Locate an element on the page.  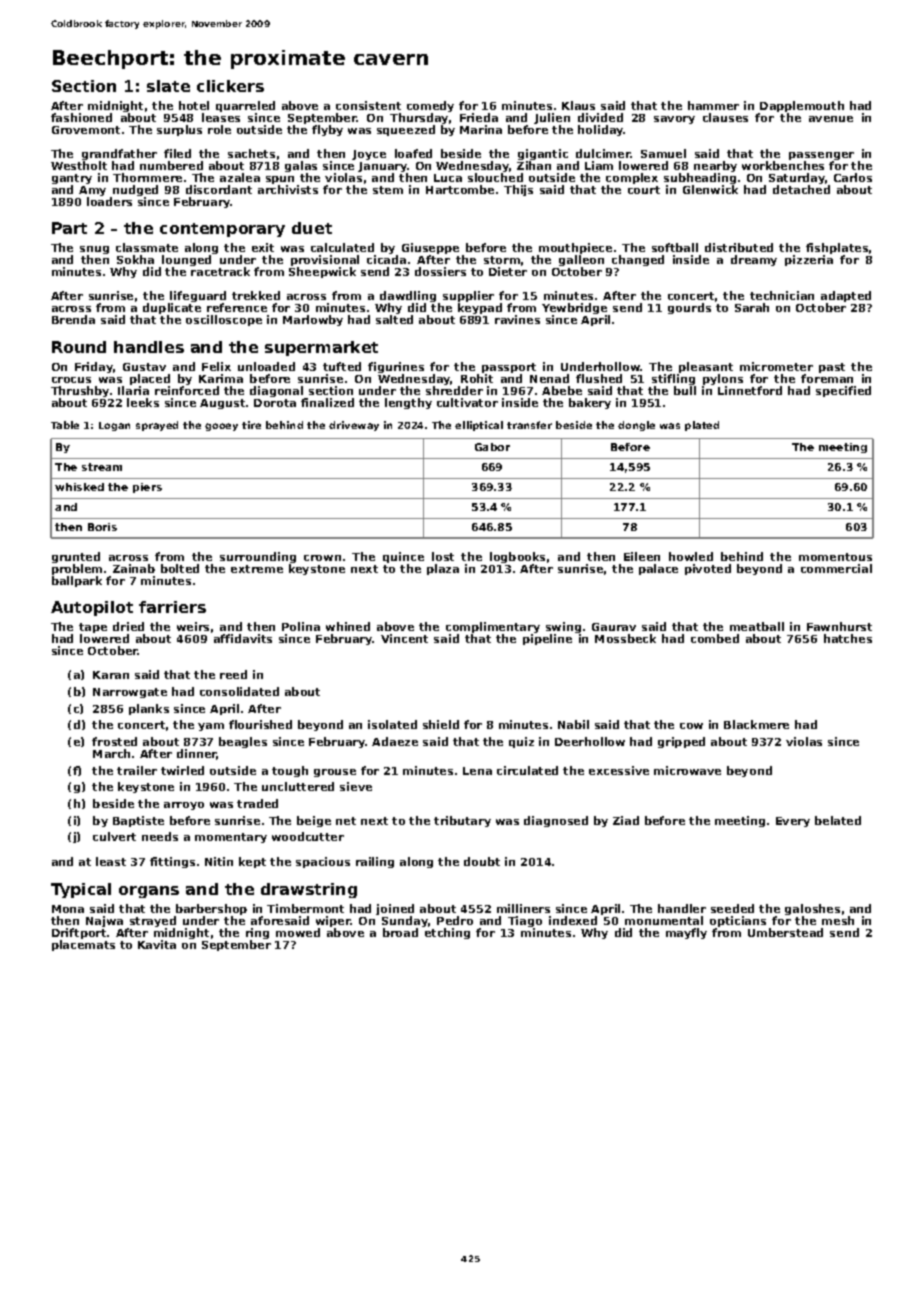
traded is located at coordinates (257, 803).
